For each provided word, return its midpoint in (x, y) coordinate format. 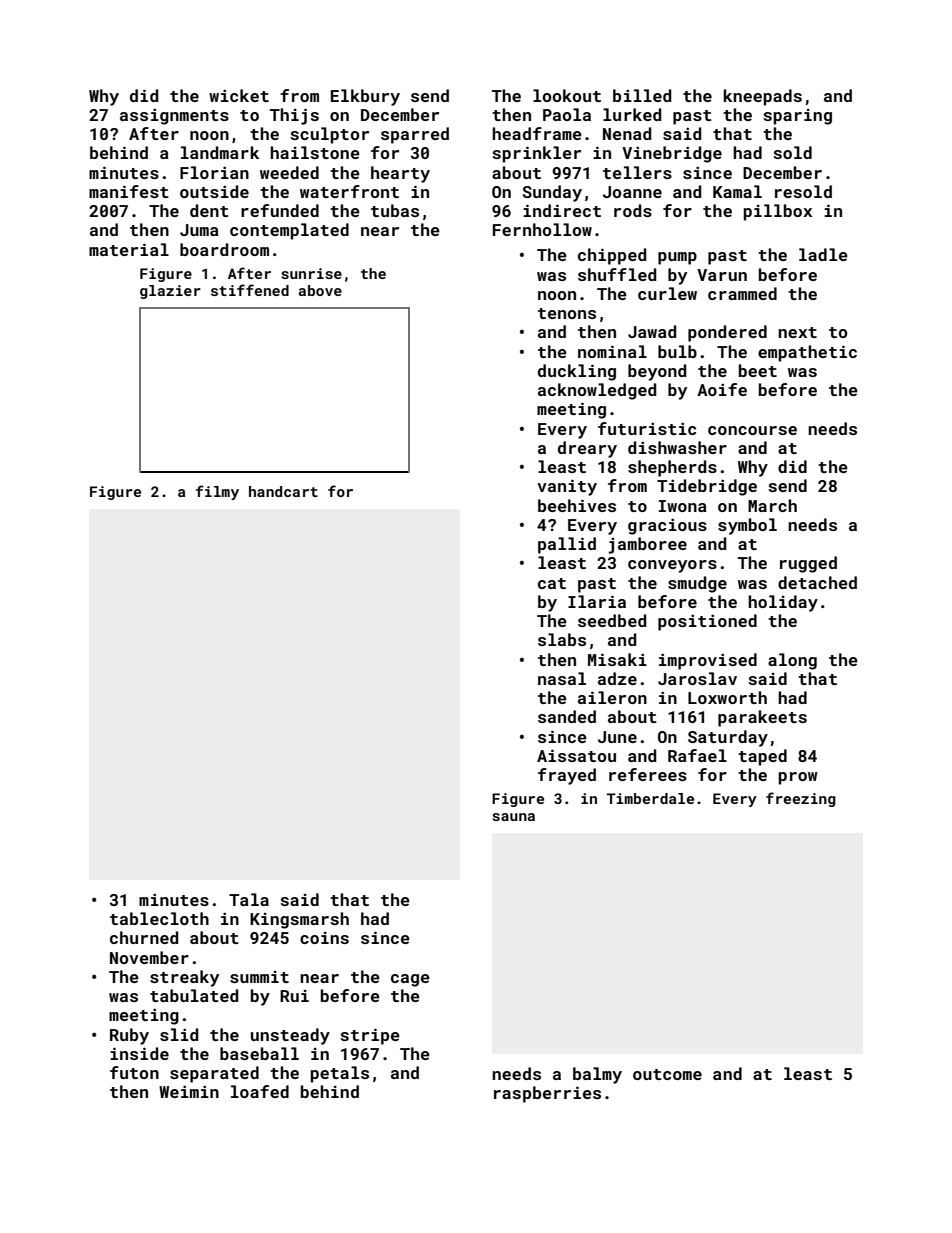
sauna (513, 817)
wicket (239, 95)
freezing (801, 799)
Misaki (617, 659)
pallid (567, 545)
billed (642, 95)
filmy (217, 492)
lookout (567, 95)
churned (144, 937)
